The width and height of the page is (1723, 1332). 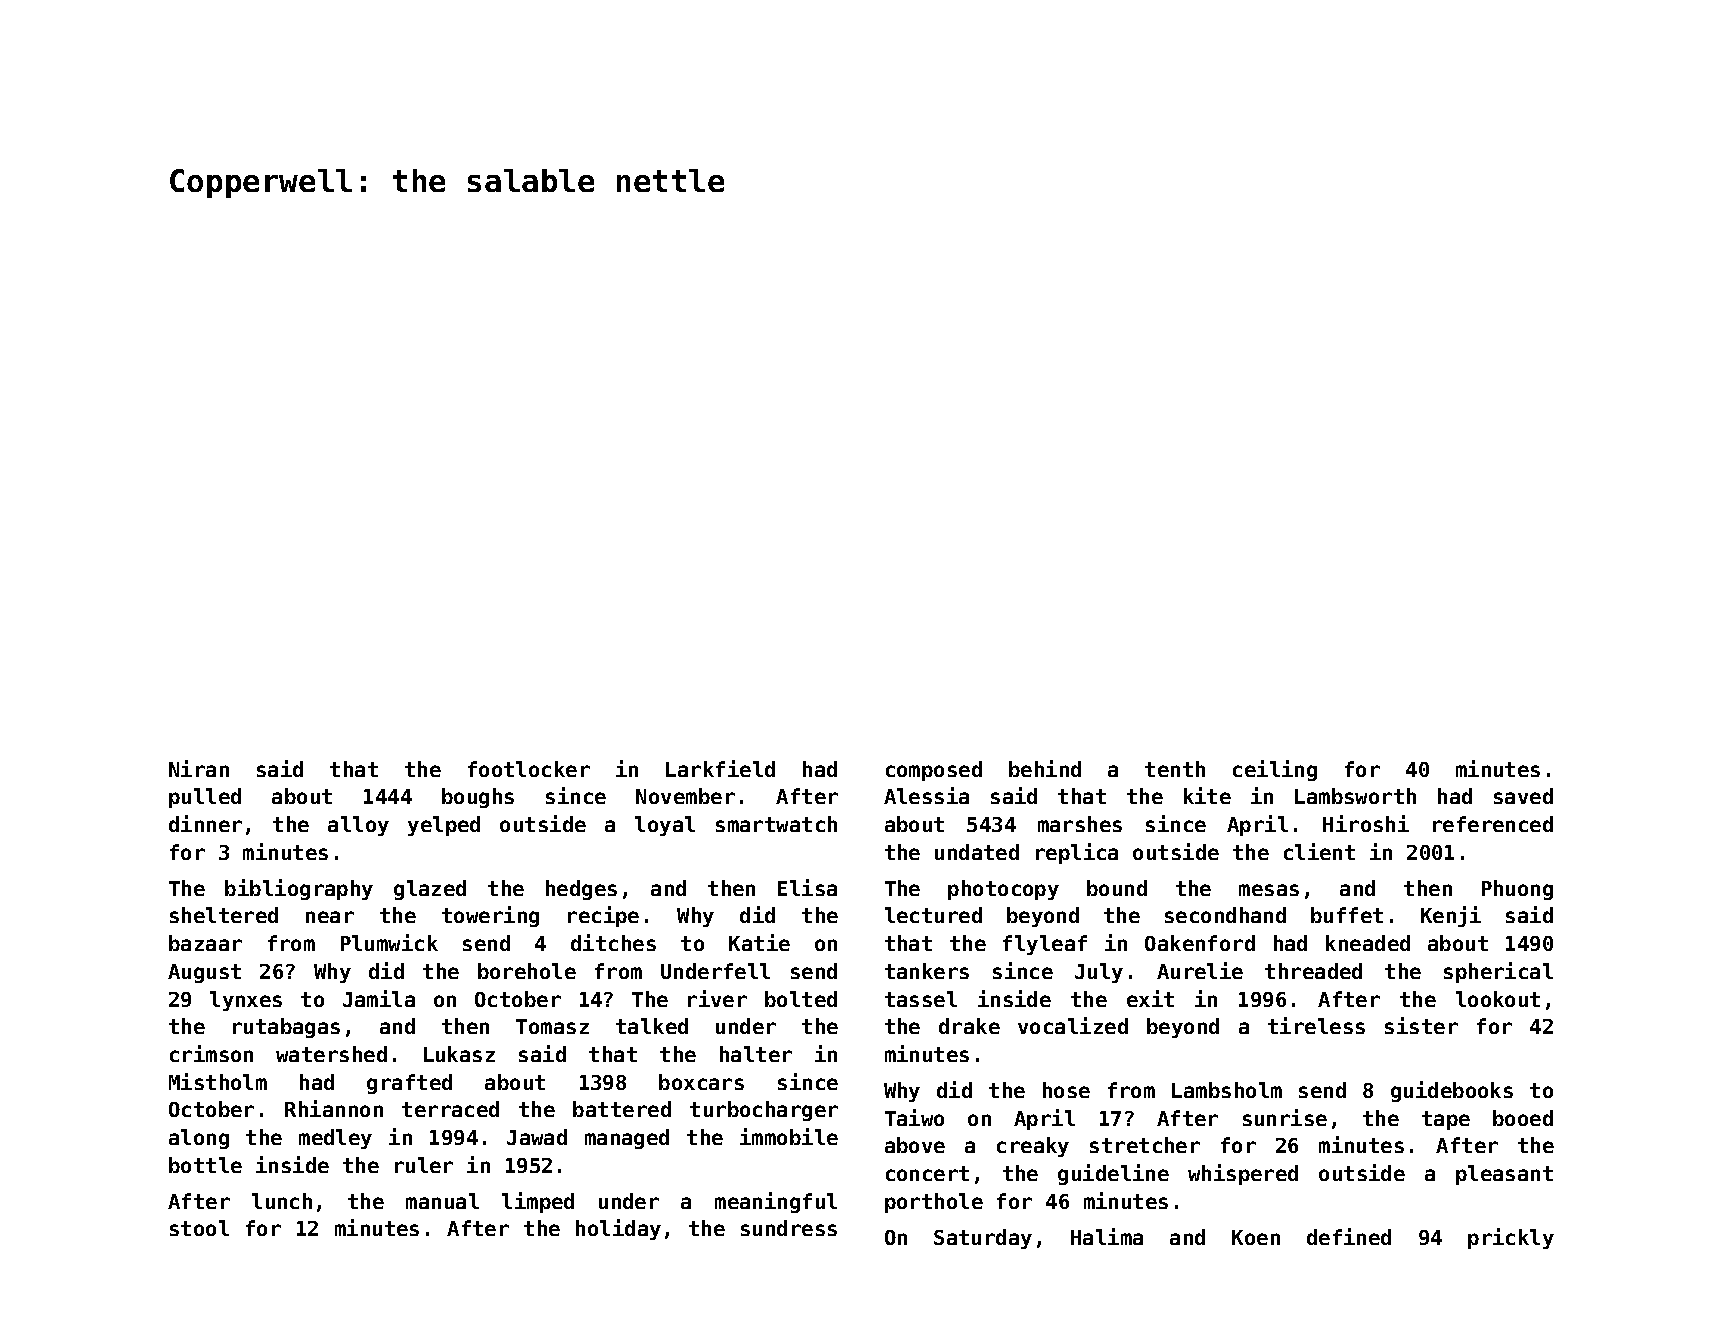 What do you see at coordinates (1107, 1236) in the page?
I see `Halima` at bounding box center [1107, 1236].
